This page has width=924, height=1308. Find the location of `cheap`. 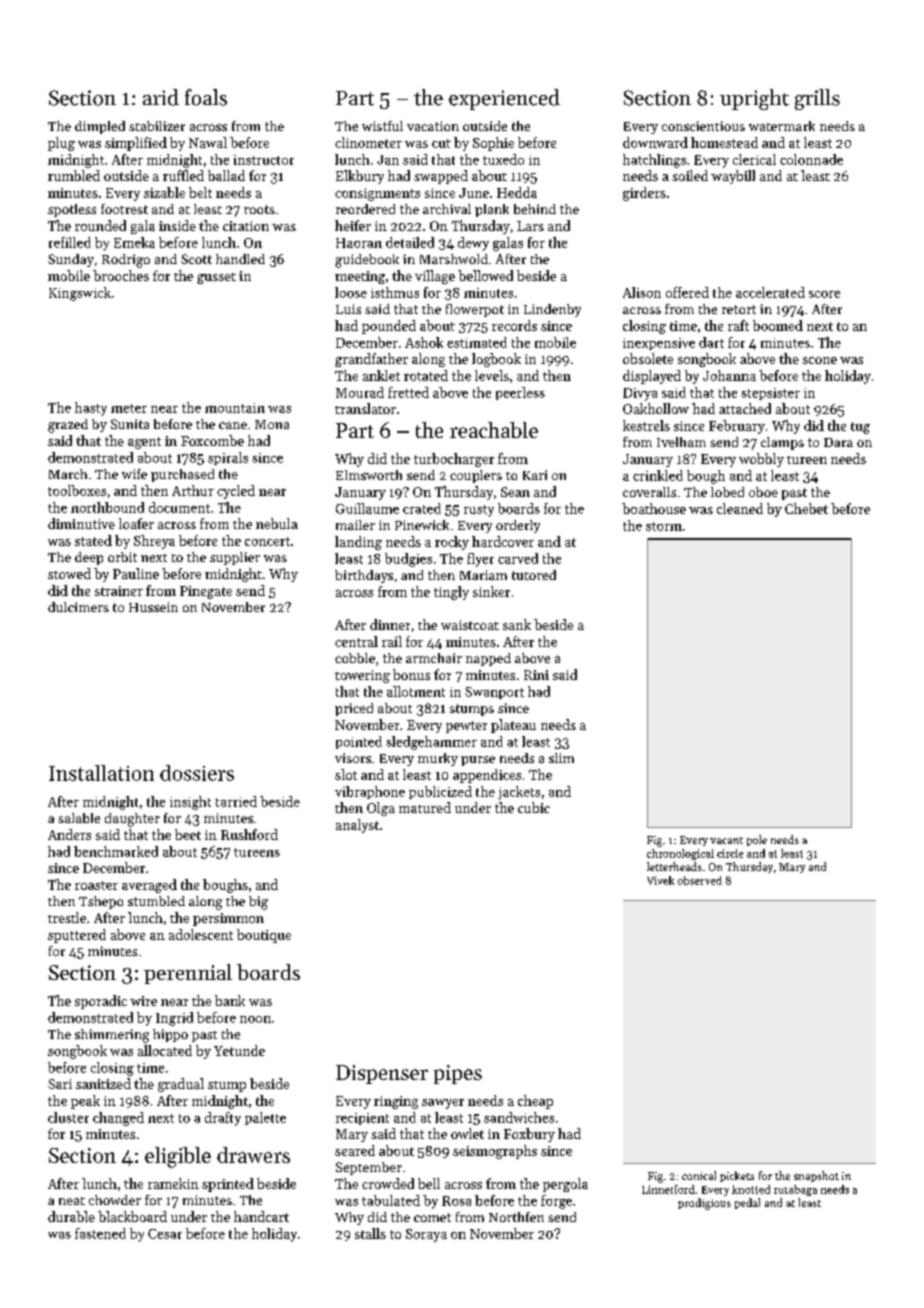

cheap is located at coordinates (535, 1102).
